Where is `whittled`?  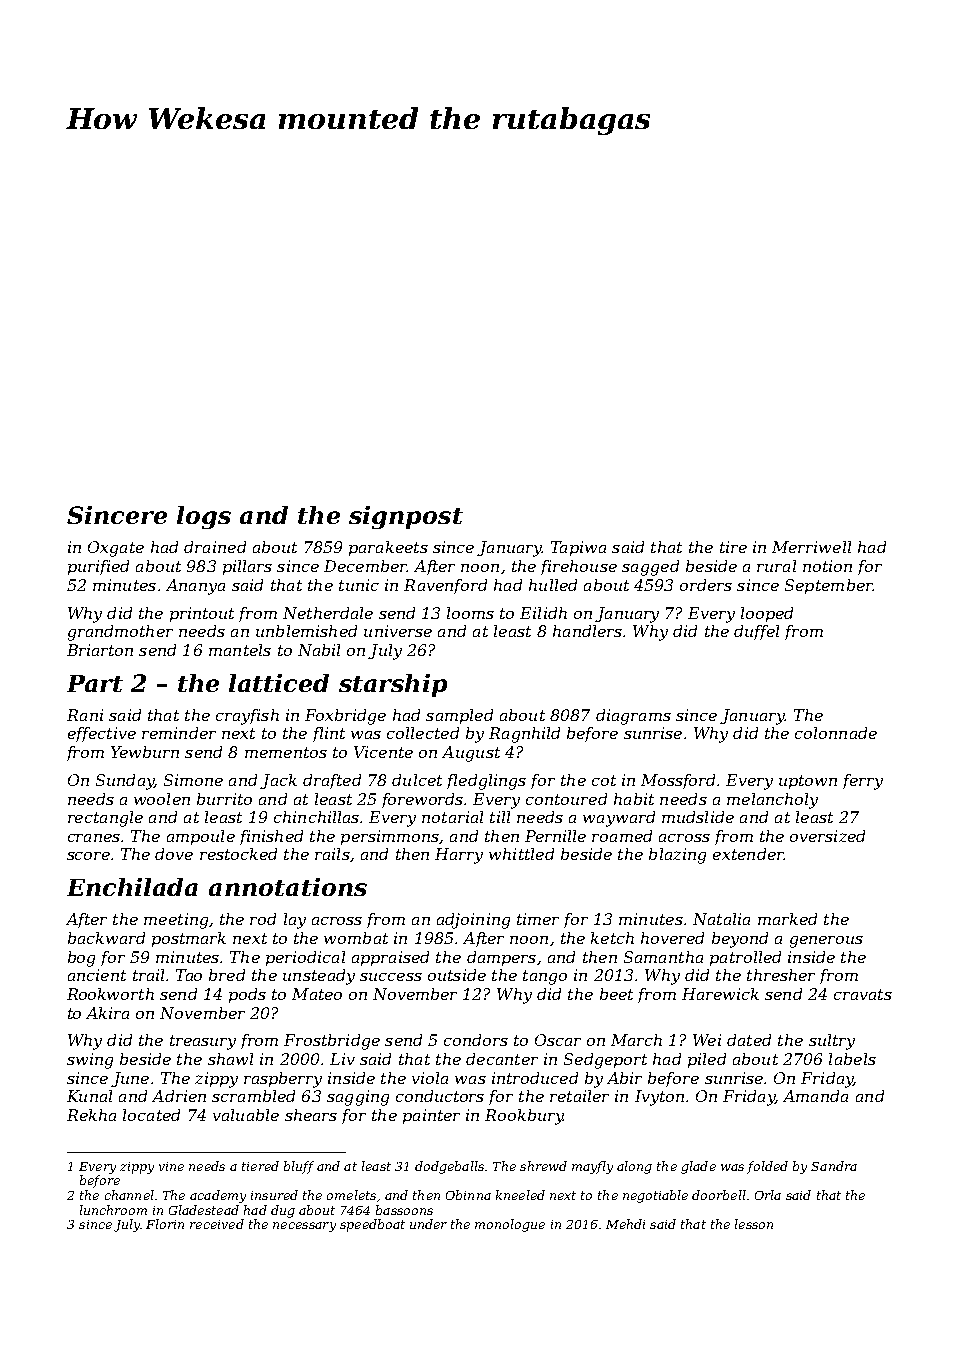
whittled is located at coordinates (521, 854).
